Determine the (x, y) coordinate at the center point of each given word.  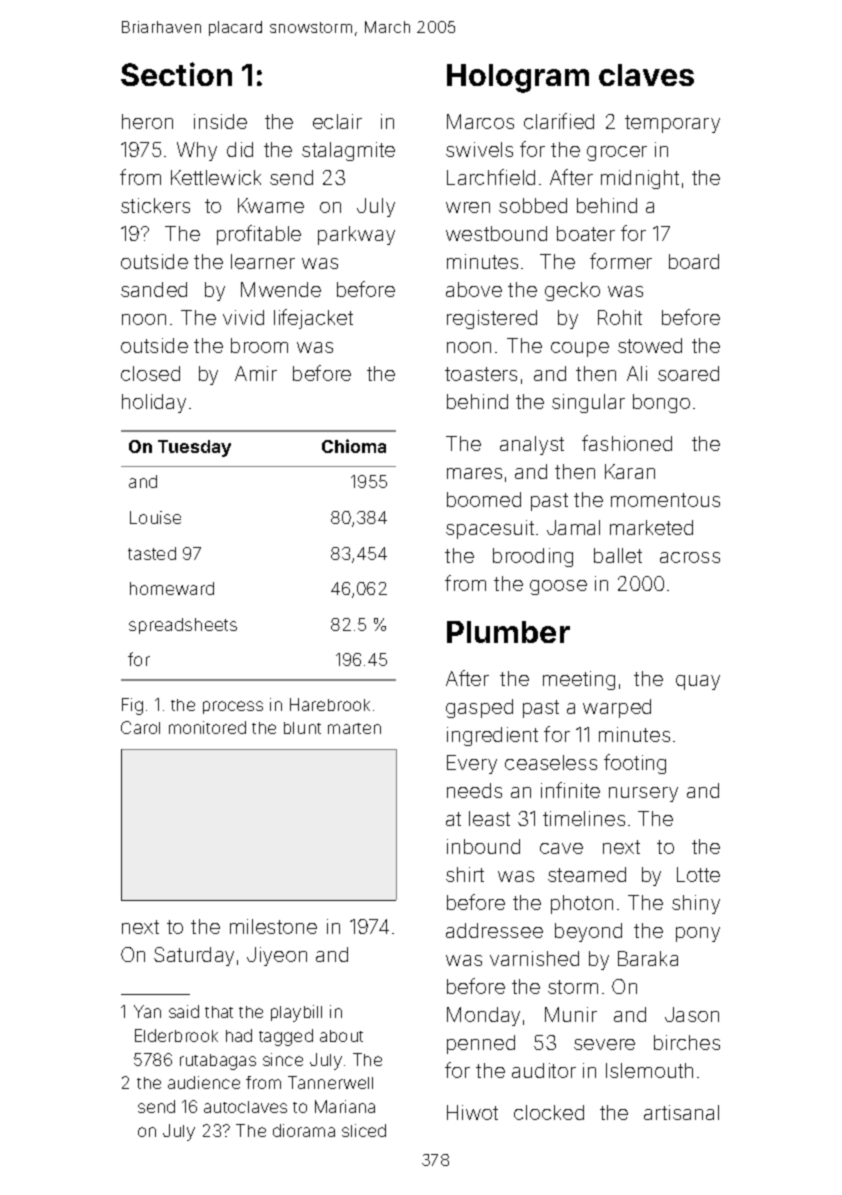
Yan (147, 1011)
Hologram (518, 78)
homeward (172, 588)
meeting (579, 680)
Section (176, 74)
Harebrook (330, 704)
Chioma (354, 446)
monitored (207, 727)
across (690, 557)
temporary (672, 124)
